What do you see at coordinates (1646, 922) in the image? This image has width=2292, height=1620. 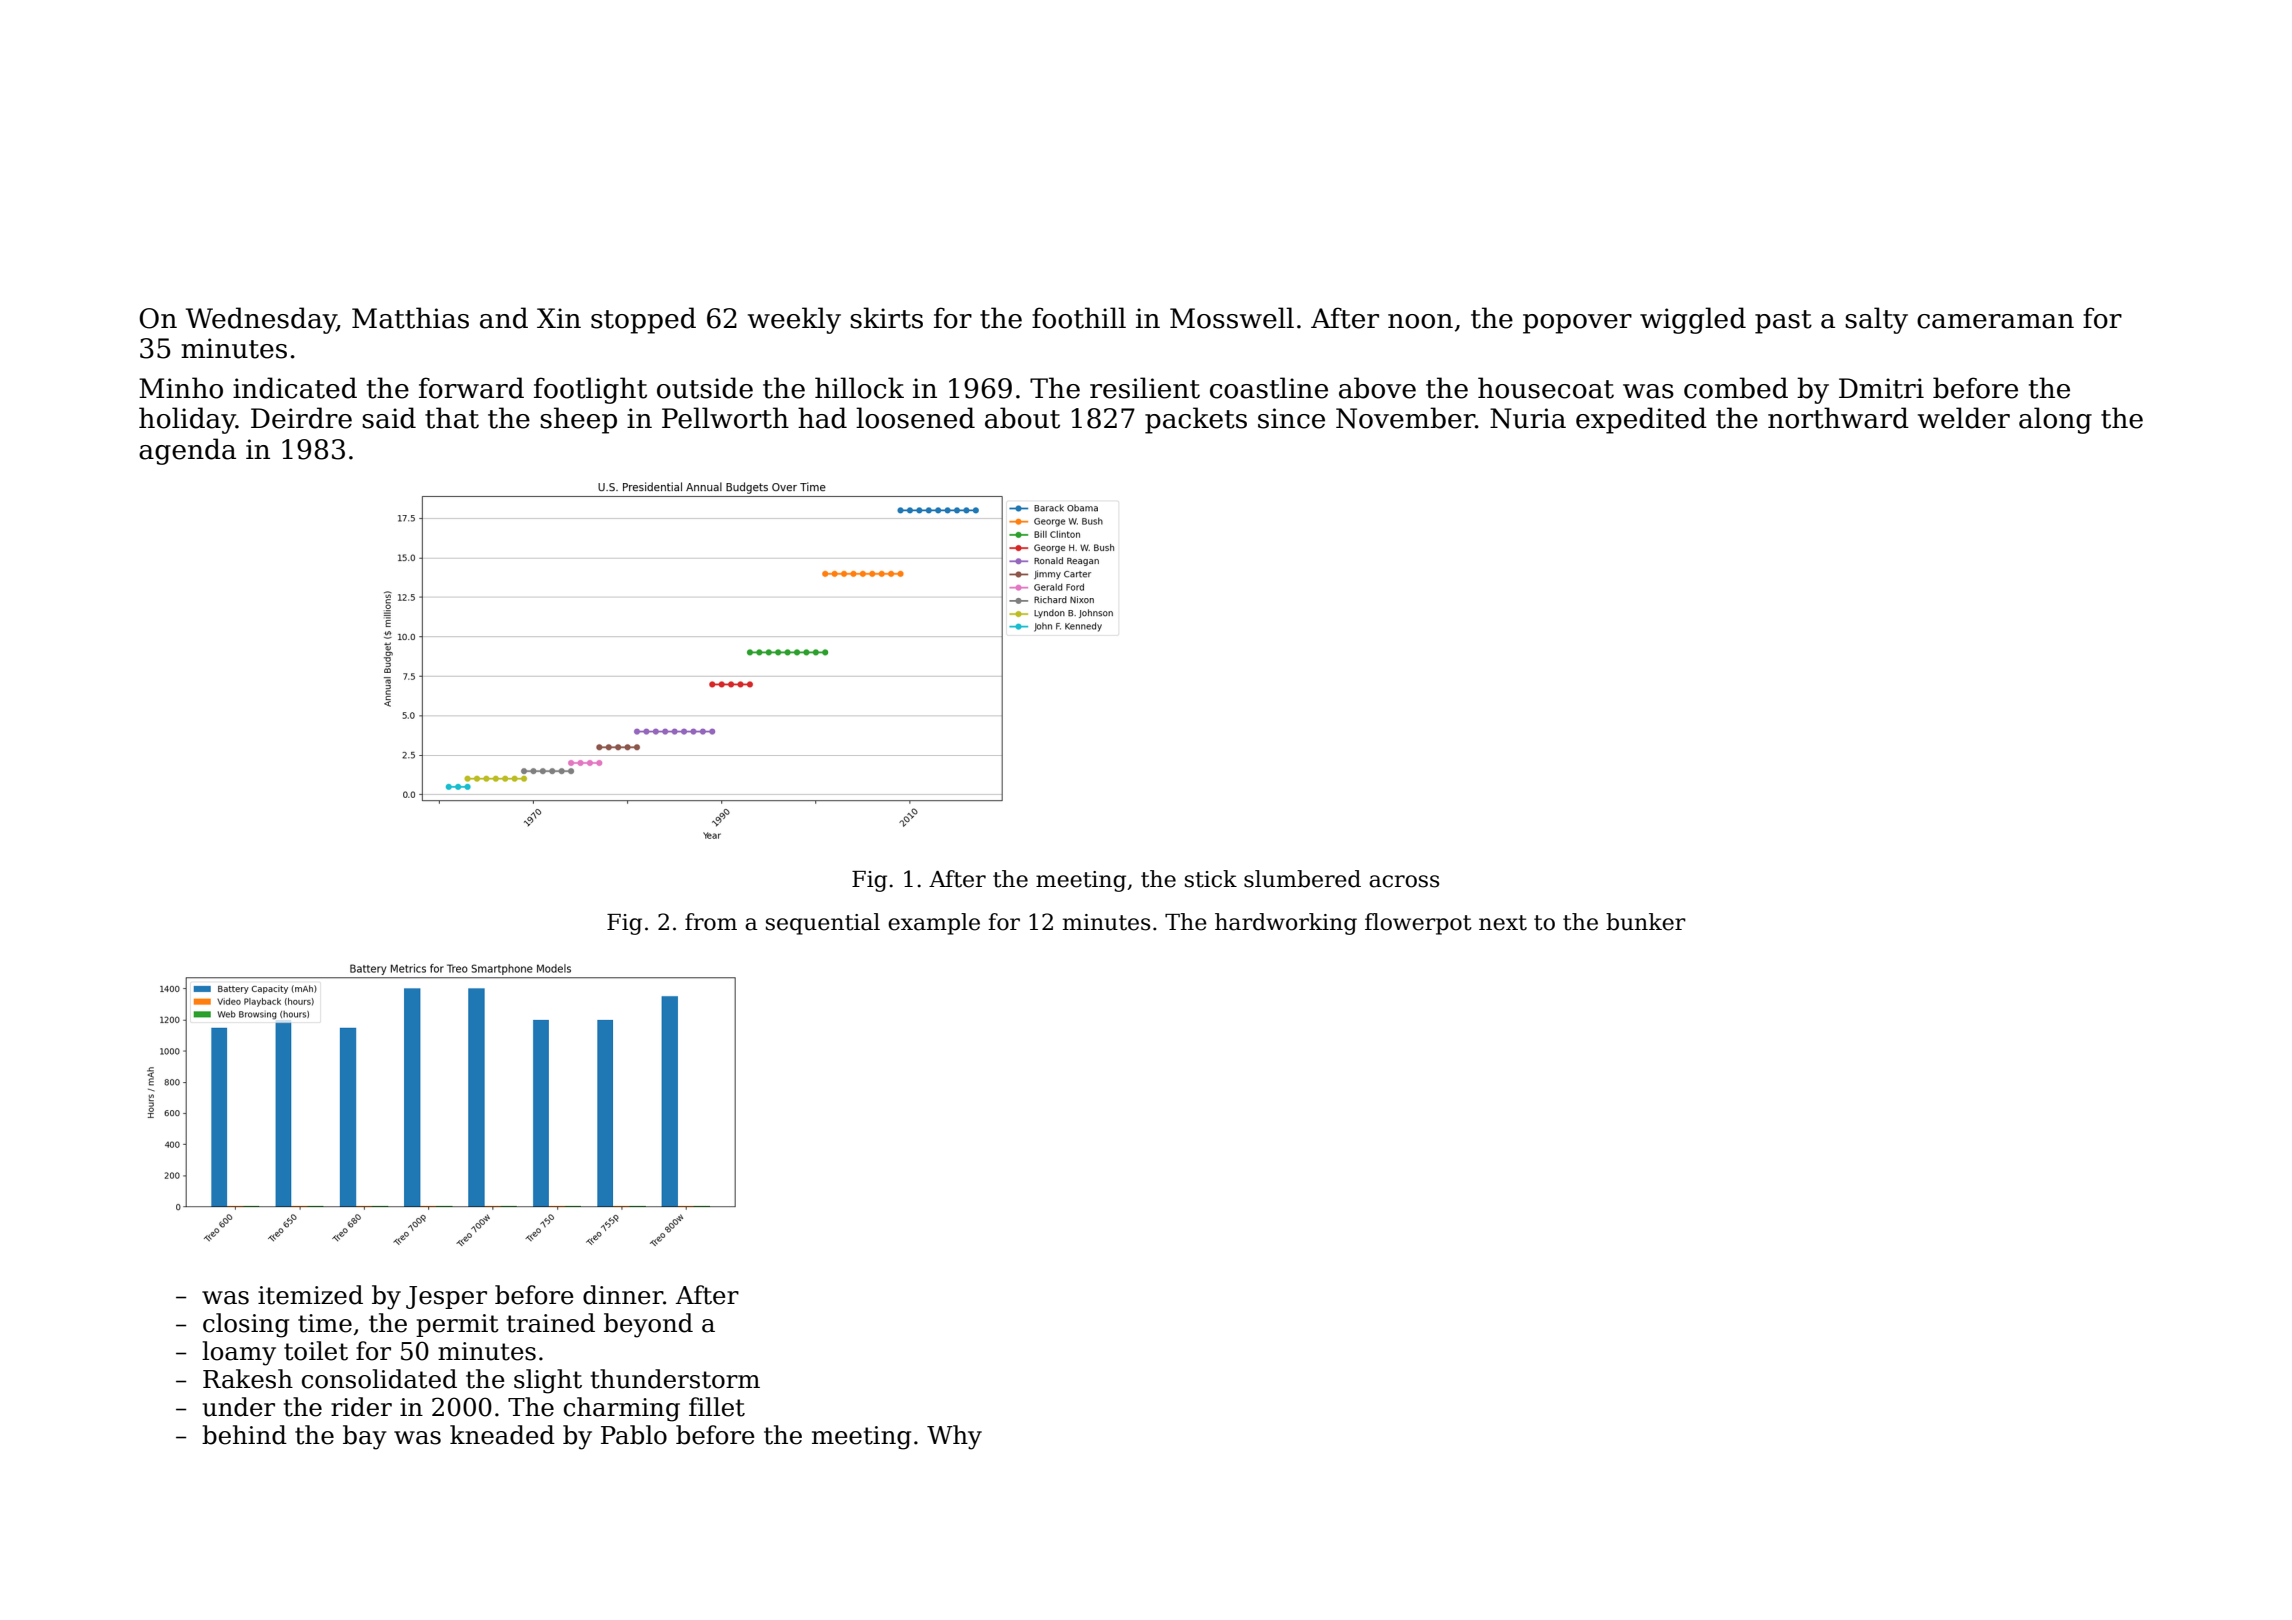 I see `bunker` at bounding box center [1646, 922].
